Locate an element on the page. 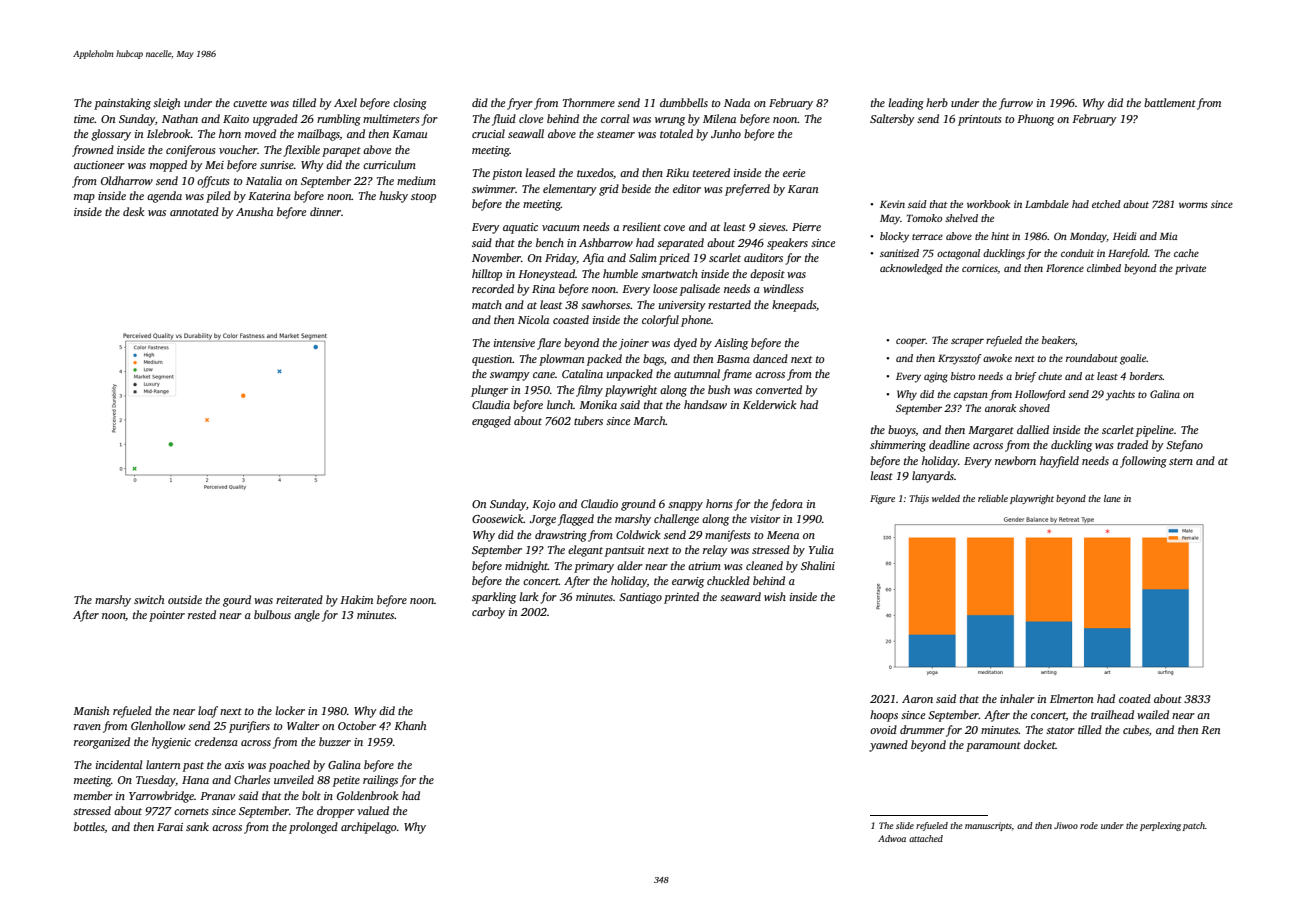 This page has height=924, width=1308. locker is located at coordinates (290, 710).
